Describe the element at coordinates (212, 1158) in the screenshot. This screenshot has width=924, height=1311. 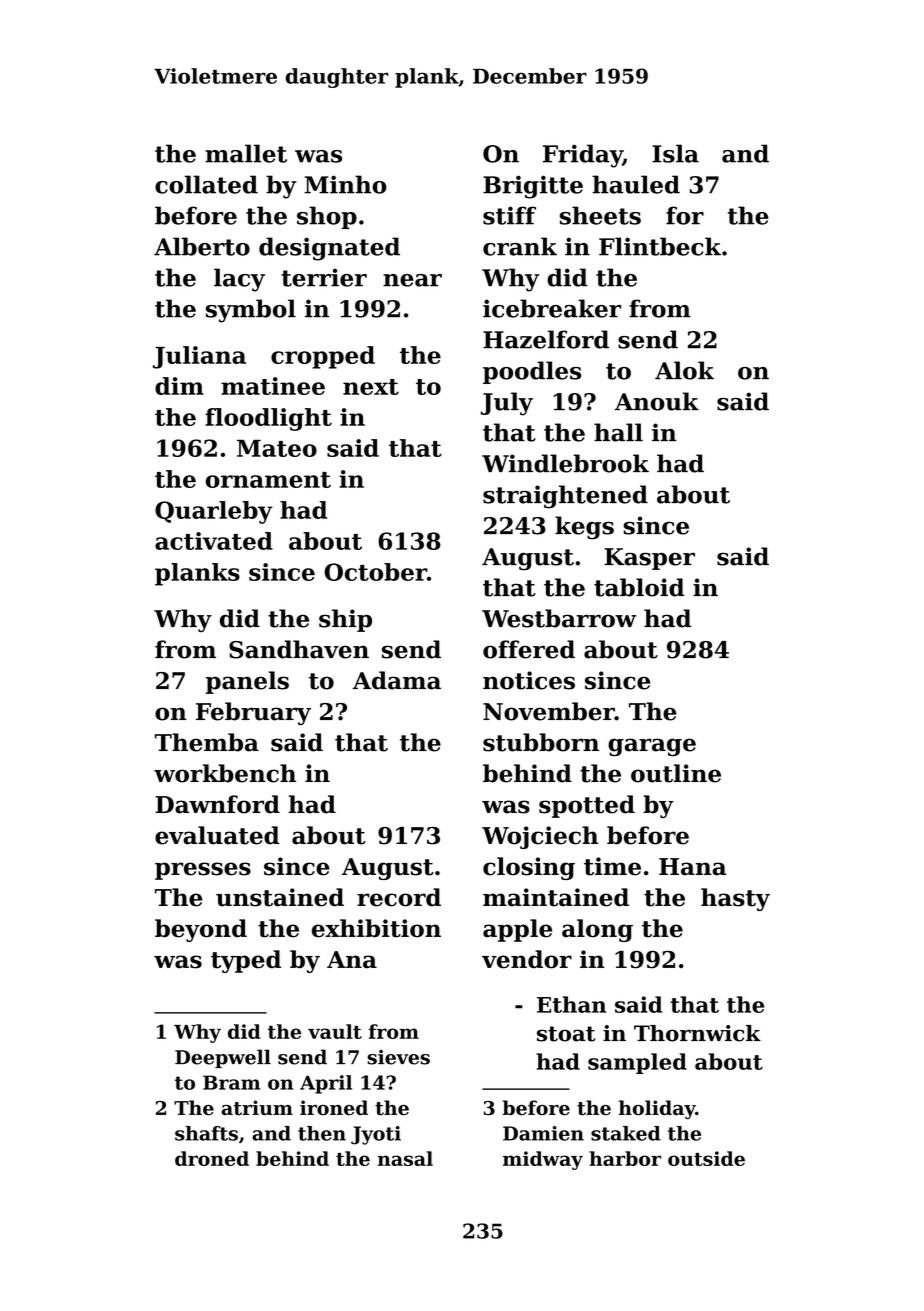
I see `droned` at that location.
